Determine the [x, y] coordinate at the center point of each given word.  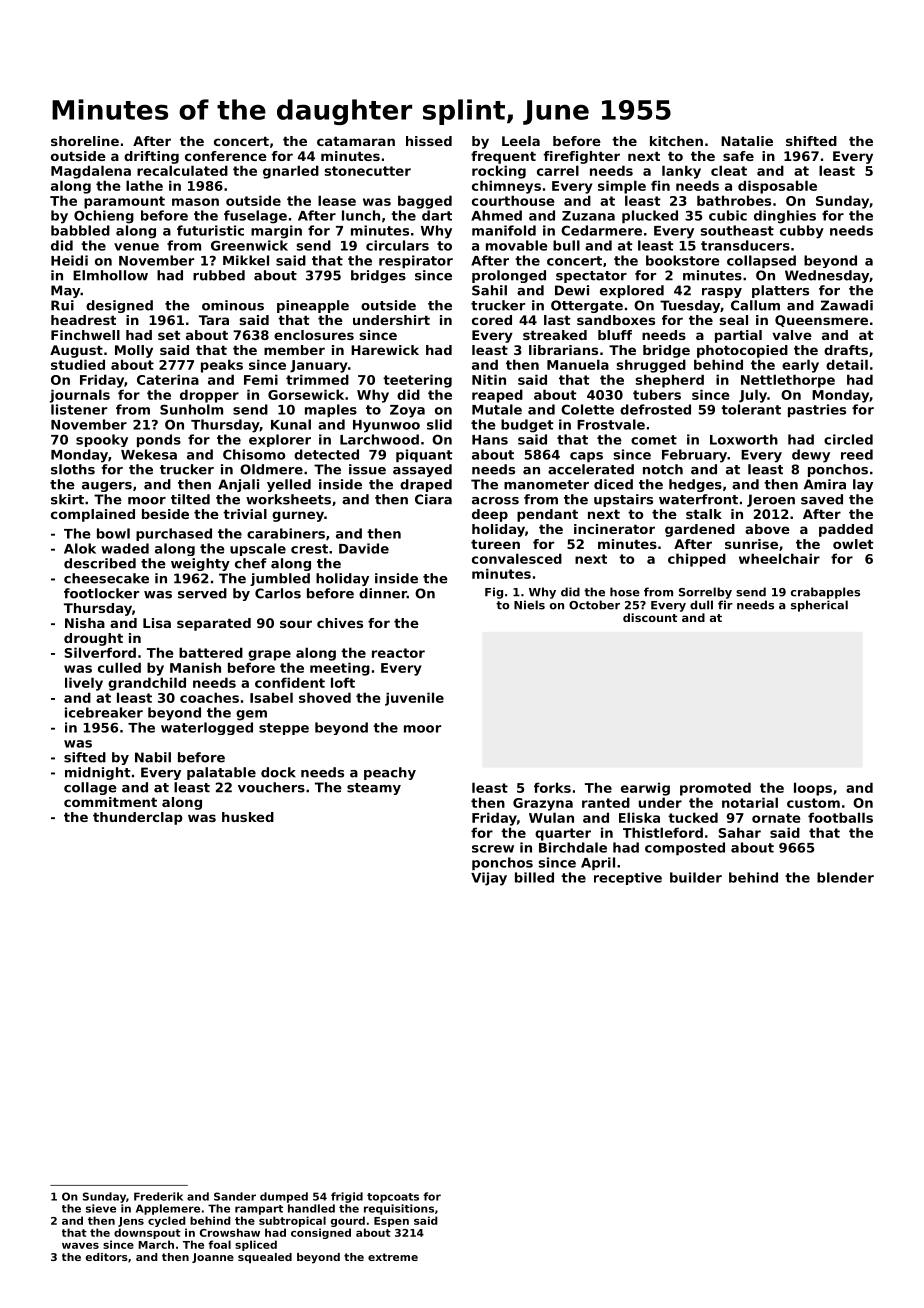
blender [845, 877]
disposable [777, 187]
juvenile [414, 699]
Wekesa [149, 454]
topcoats [393, 1198]
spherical [819, 606]
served [202, 593]
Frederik [158, 1196]
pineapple [313, 306]
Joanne [213, 1258]
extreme [393, 1257]
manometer [546, 485]
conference [226, 156]
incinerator [614, 529]
